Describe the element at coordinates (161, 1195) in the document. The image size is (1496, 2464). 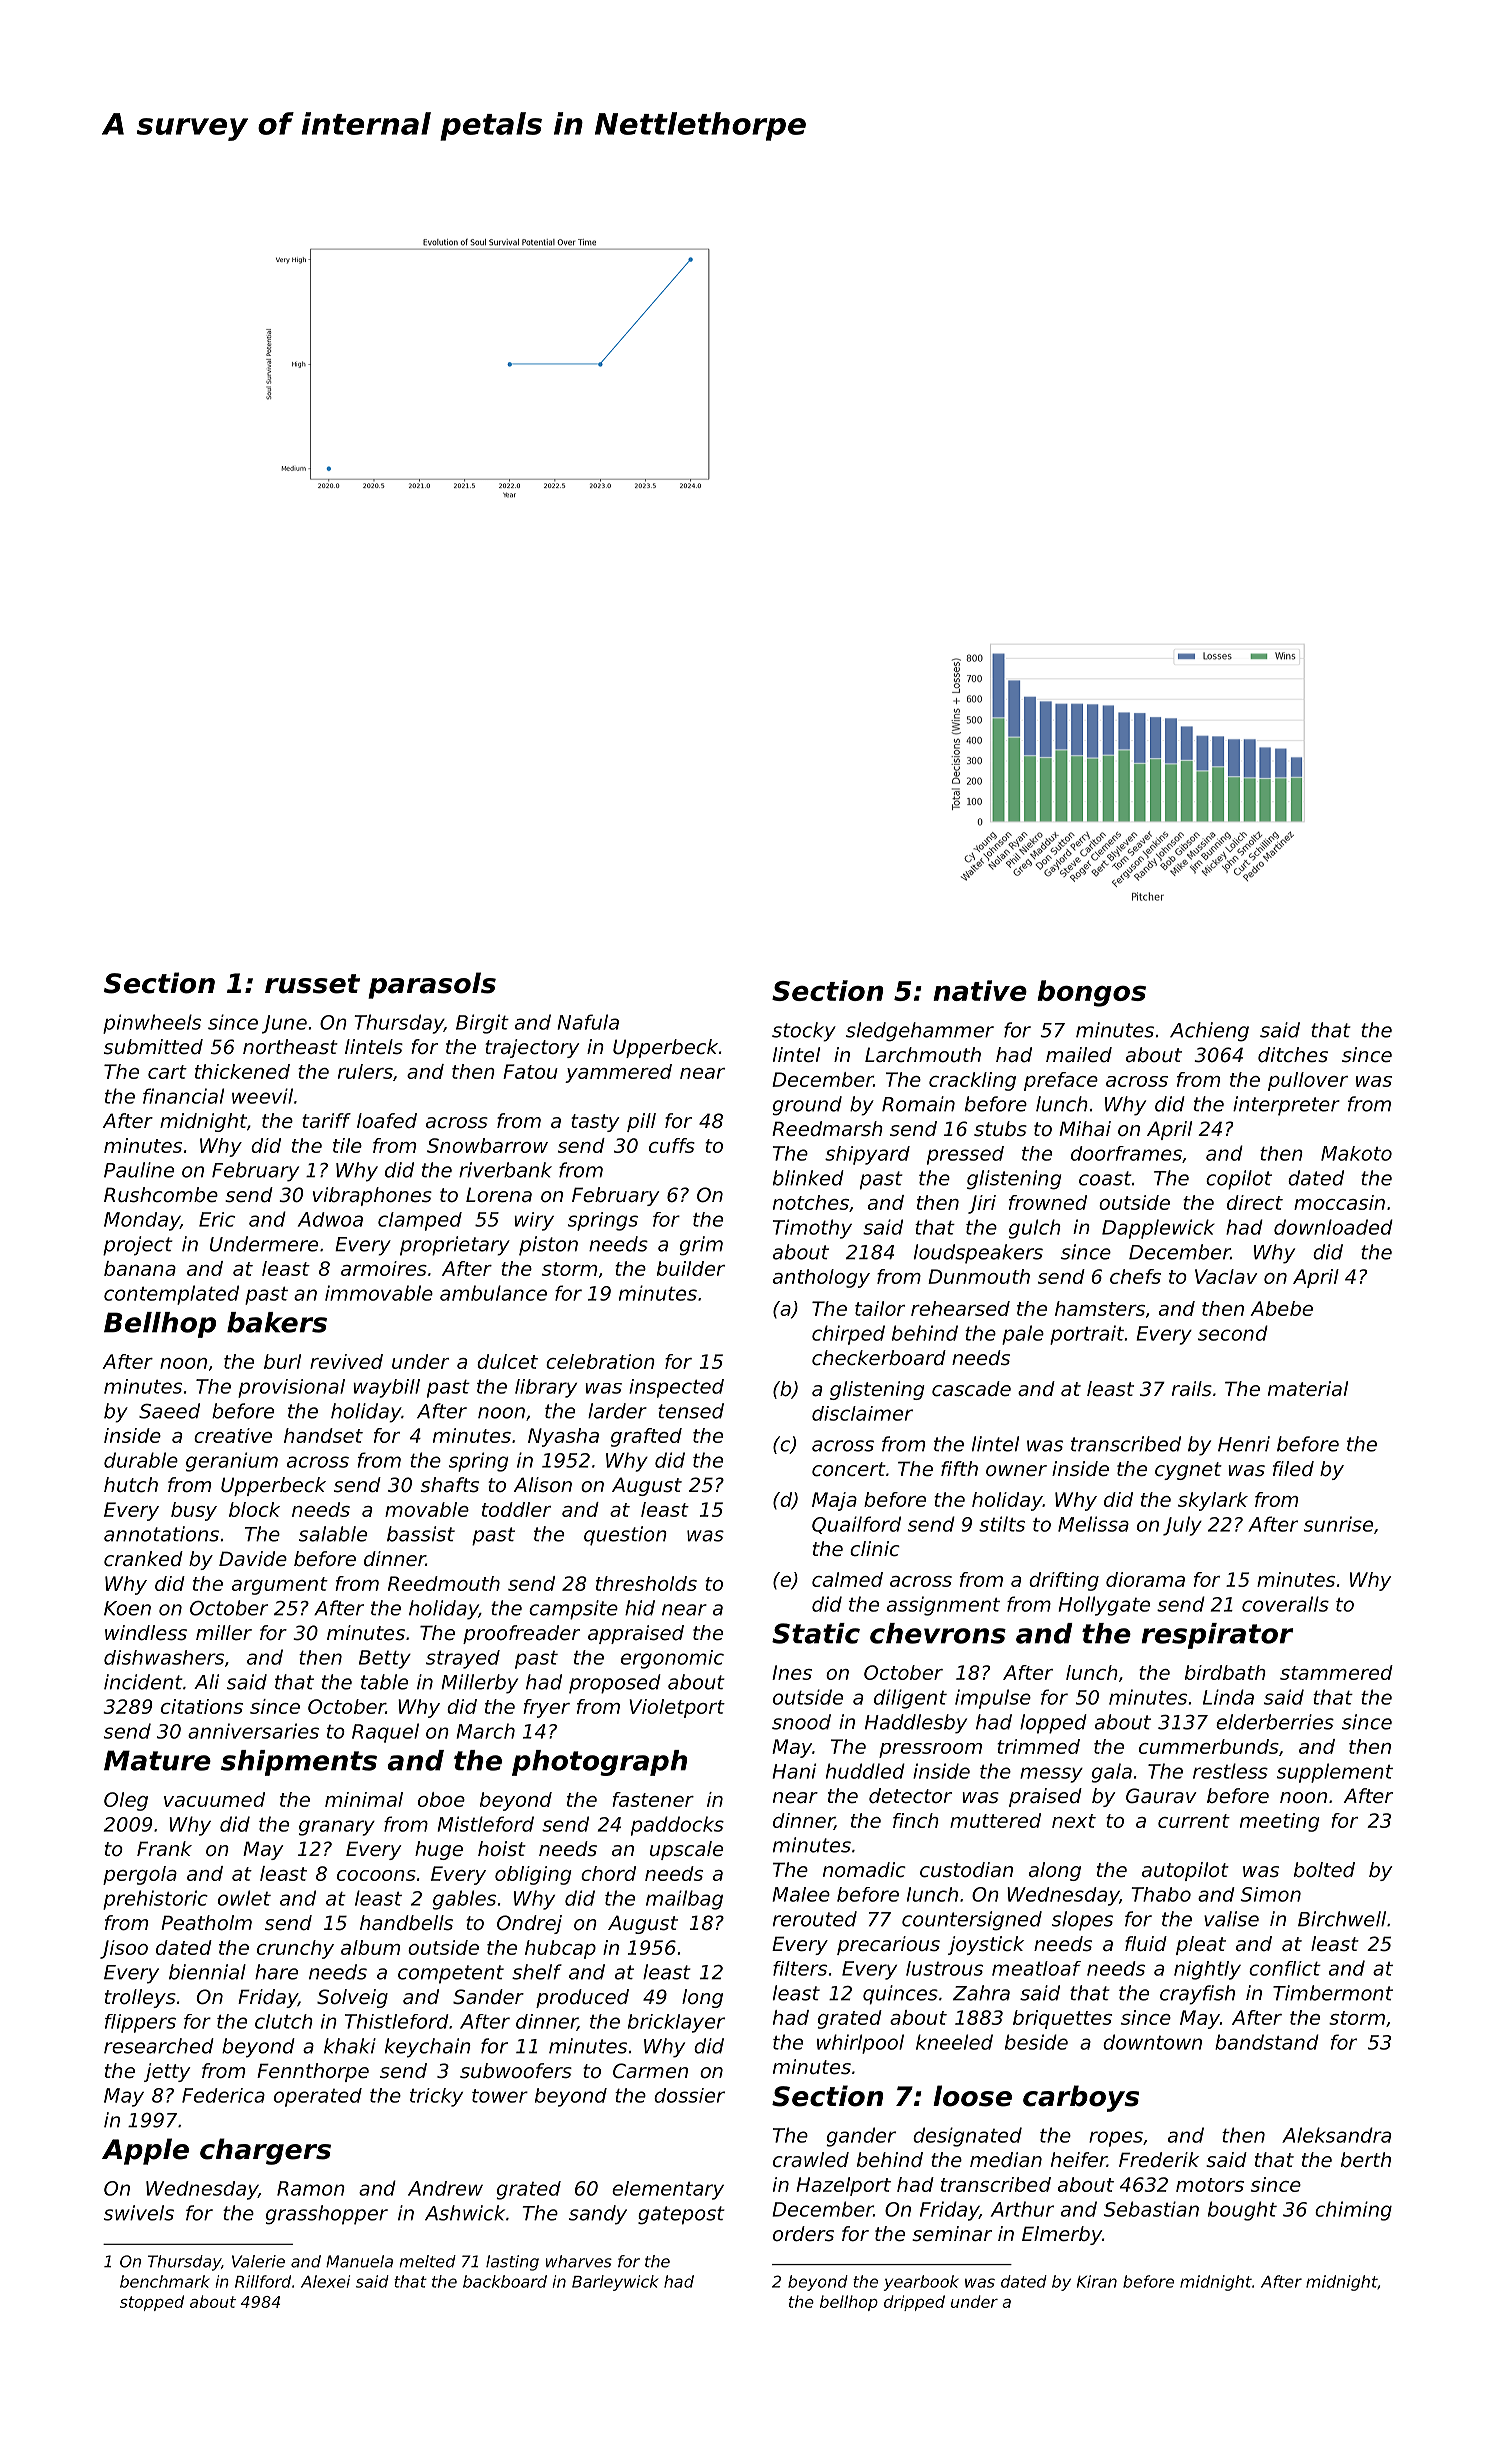
I see `Rushcombe` at that location.
